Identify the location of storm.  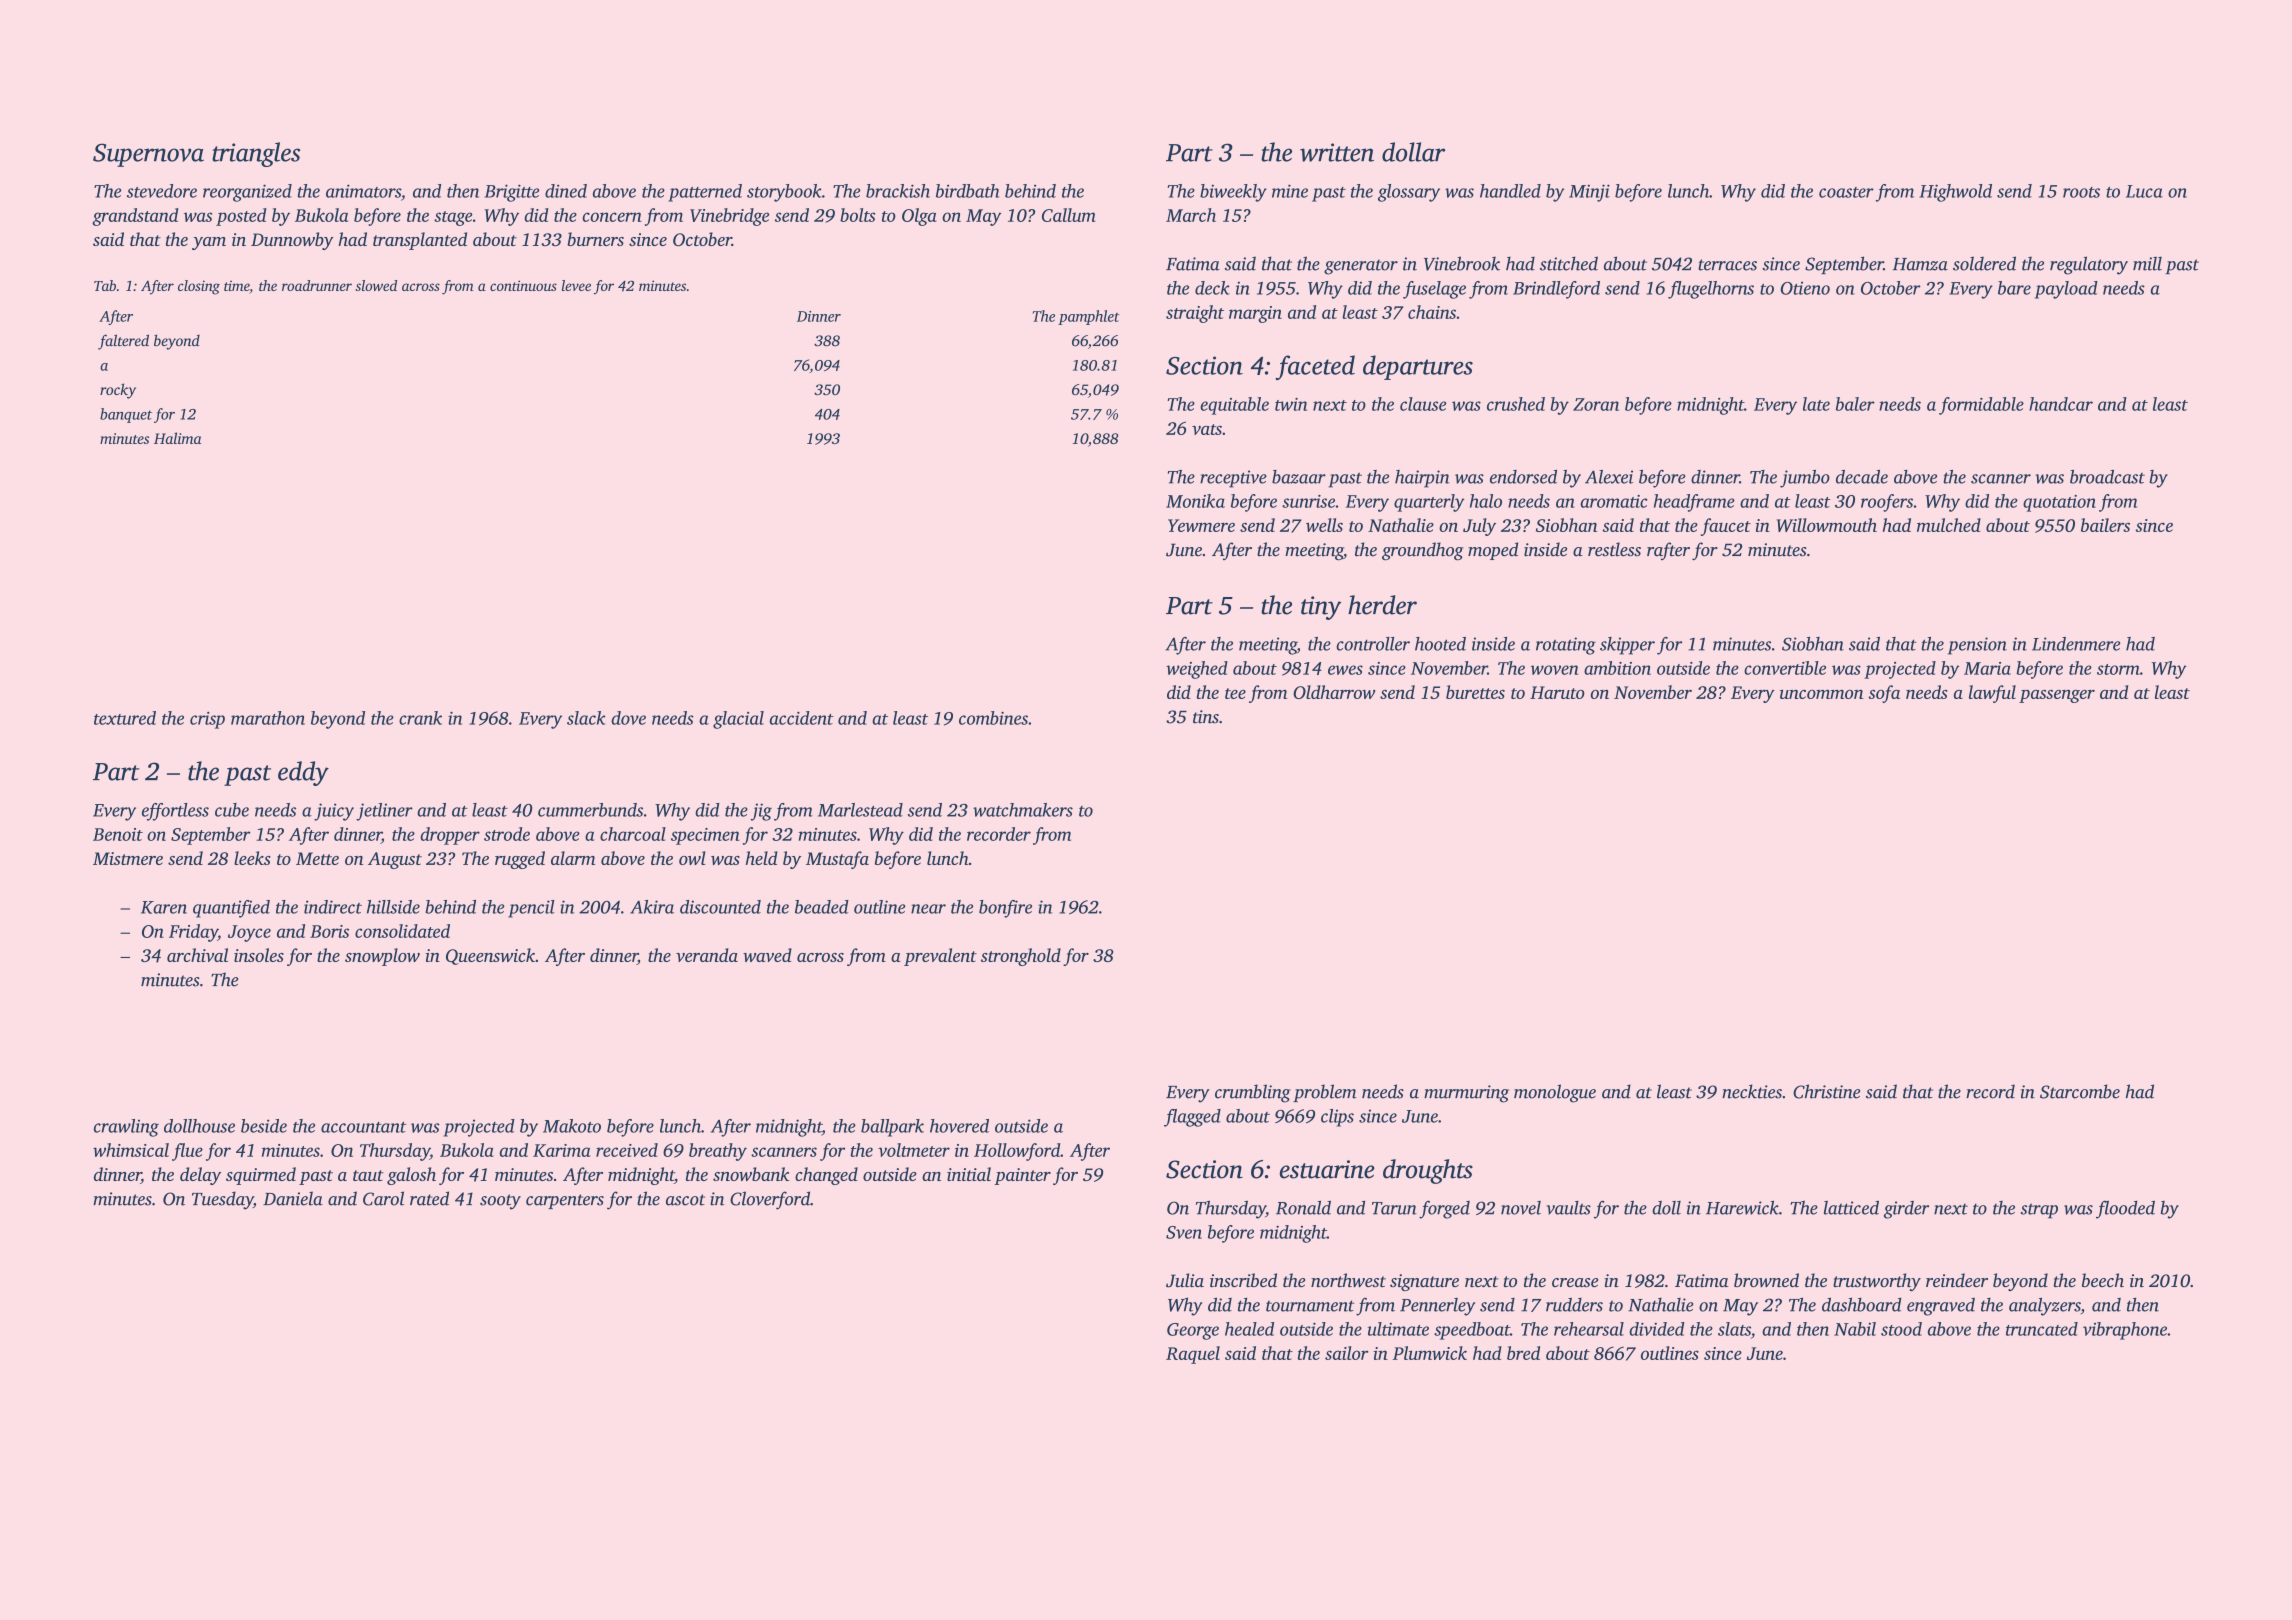
(2118, 669).
